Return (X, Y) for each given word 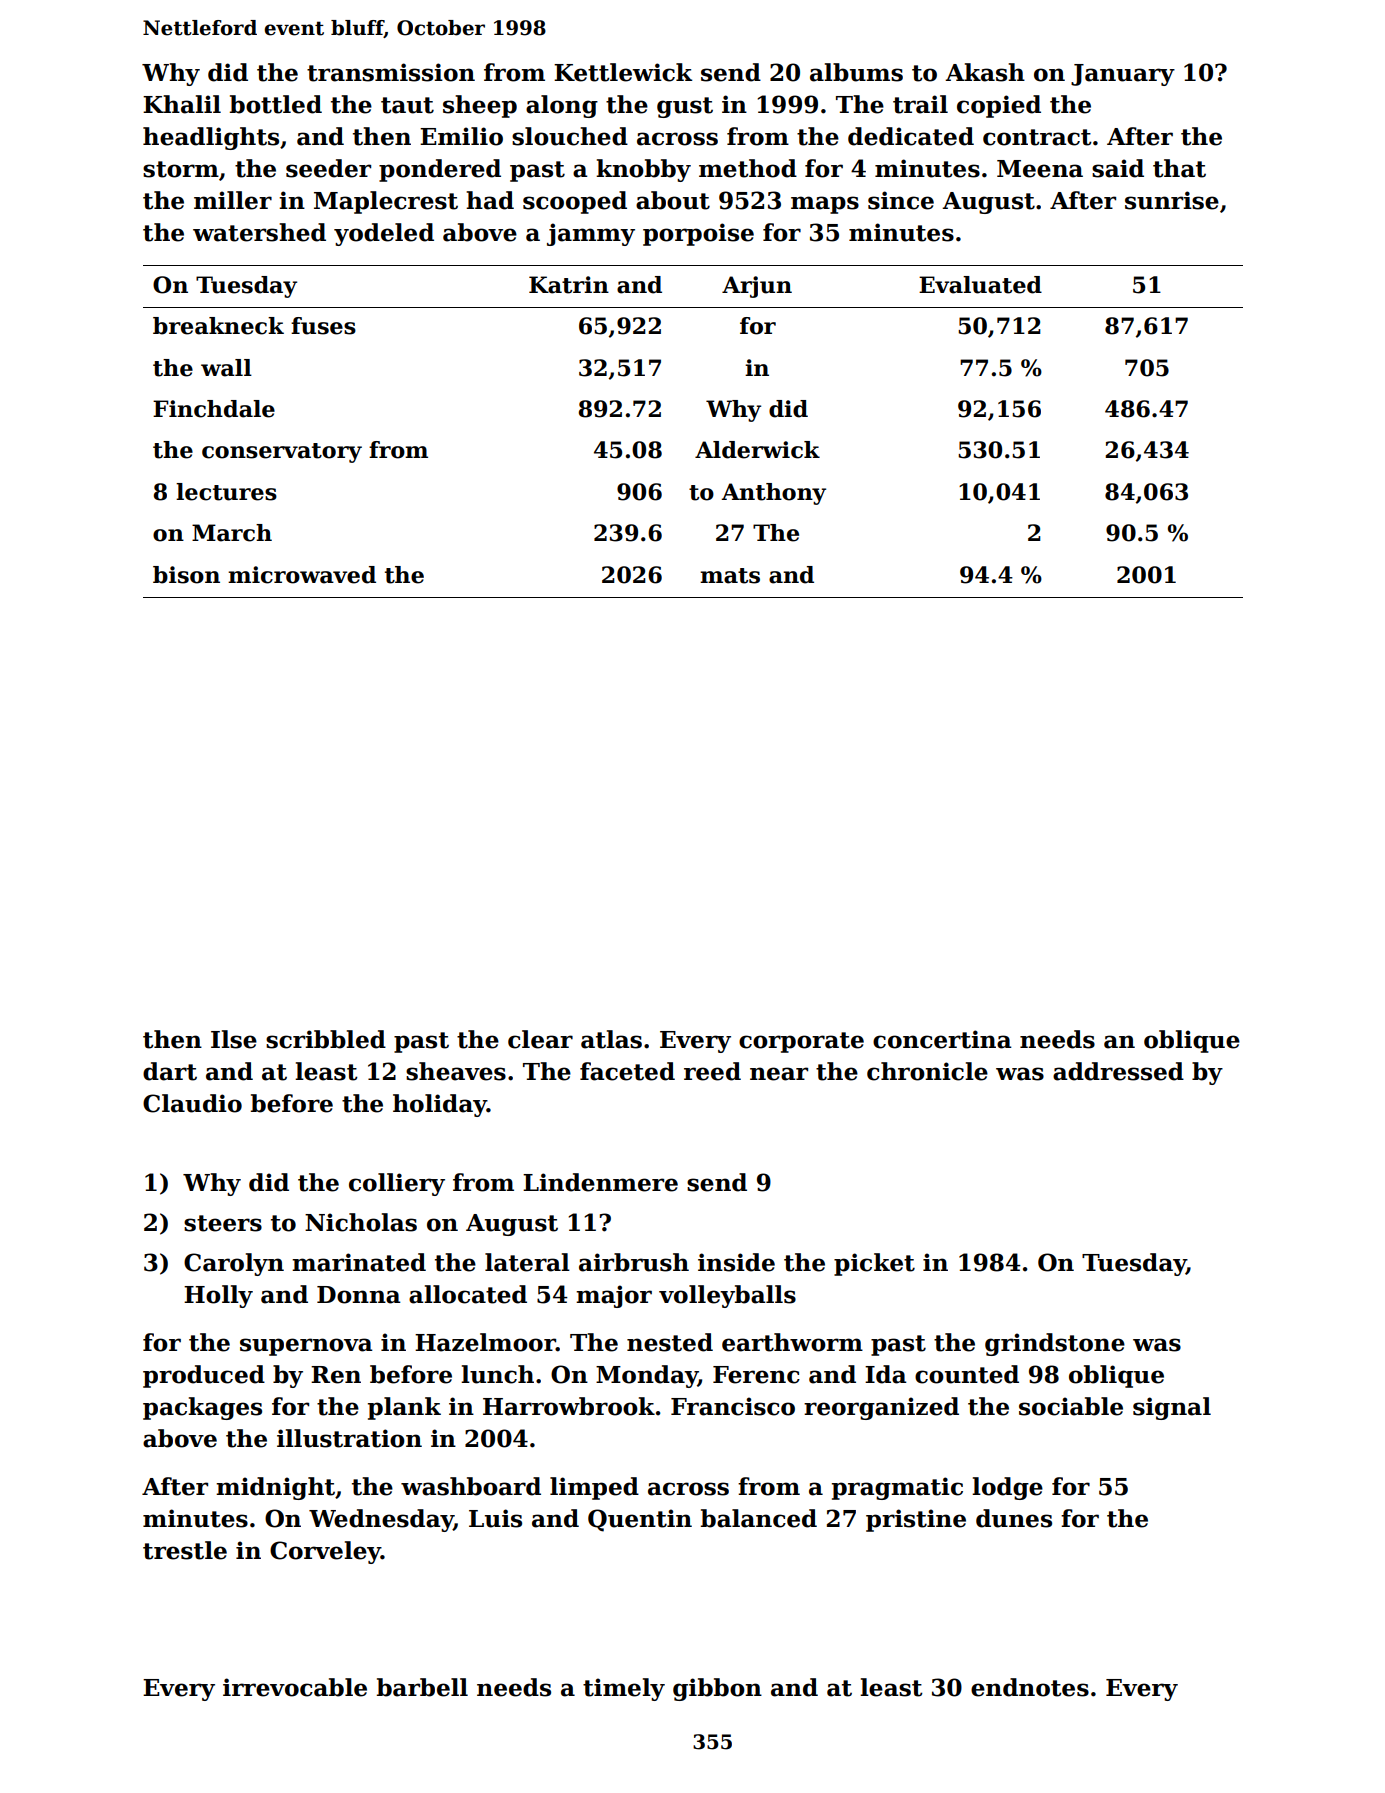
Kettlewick (623, 72)
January (1123, 75)
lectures (226, 492)
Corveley (325, 1552)
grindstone (1055, 1344)
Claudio (192, 1103)
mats (730, 576)
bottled (276, 104)
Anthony (773, 494)
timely (624, 1689)
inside (736, 1262)
